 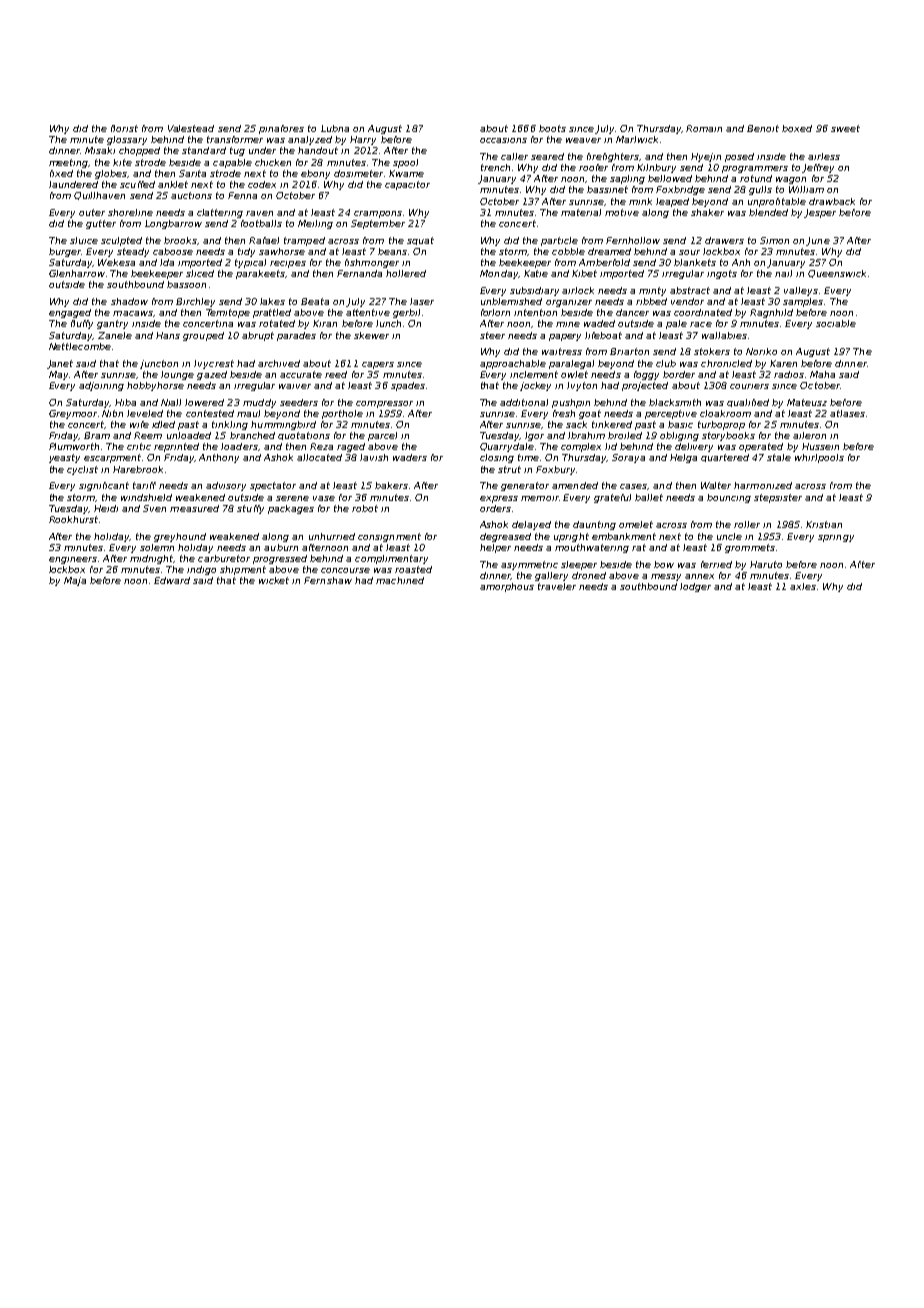 I want to click on Mateusz, so click(x=807, y=402).
